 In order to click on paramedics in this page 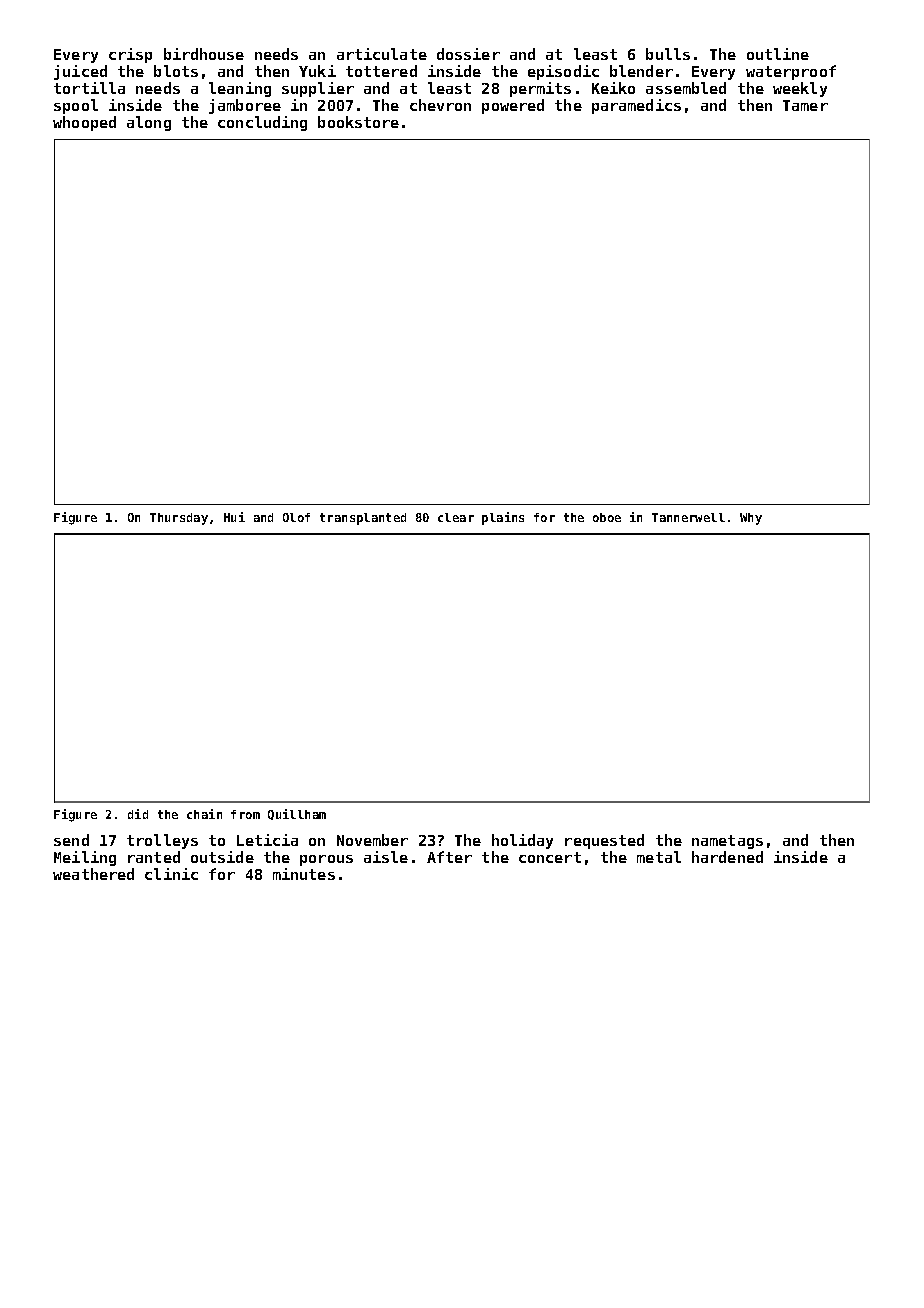, I will do `click(636, 106)`.
